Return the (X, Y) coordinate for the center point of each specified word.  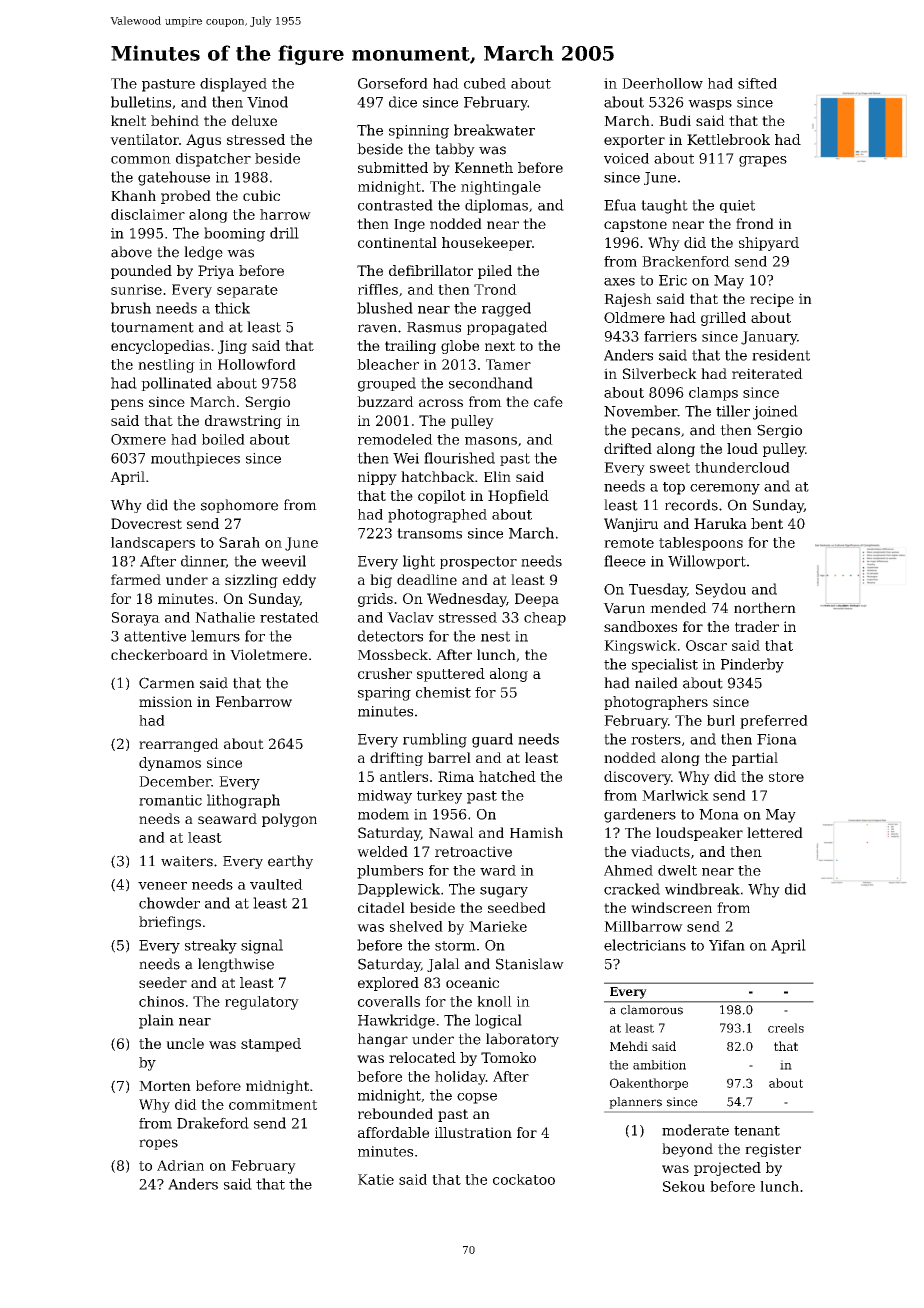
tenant (757, 1131)
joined (775, 412)
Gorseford (393, 83)
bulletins (141, 102)
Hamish (536, 832)
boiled (223, 439)
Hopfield (518, 497)
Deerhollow (662, 83)
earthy (290, 862)
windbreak (702, 889)
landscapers (153, 544)
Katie (376, 1179)
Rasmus (434, 327)
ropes (158, 1144)
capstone (635, 225)
